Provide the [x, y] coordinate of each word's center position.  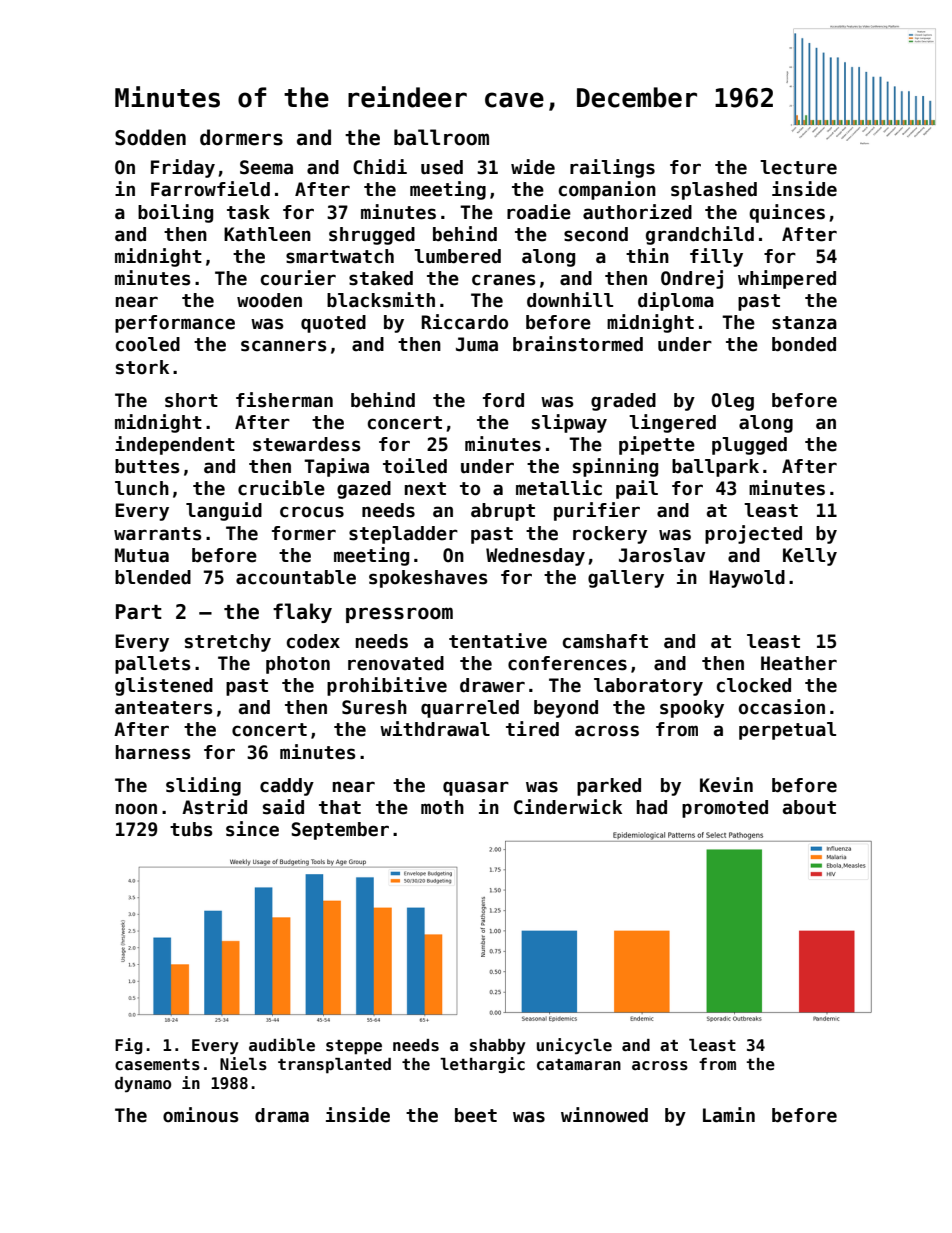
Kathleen [267, 234]
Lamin [729, 1115]
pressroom [399, 615]
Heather [799, 663]
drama [282, 1115]
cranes [504, 280]
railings [612, 168]
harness [153, 752]
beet [476, 1115]
